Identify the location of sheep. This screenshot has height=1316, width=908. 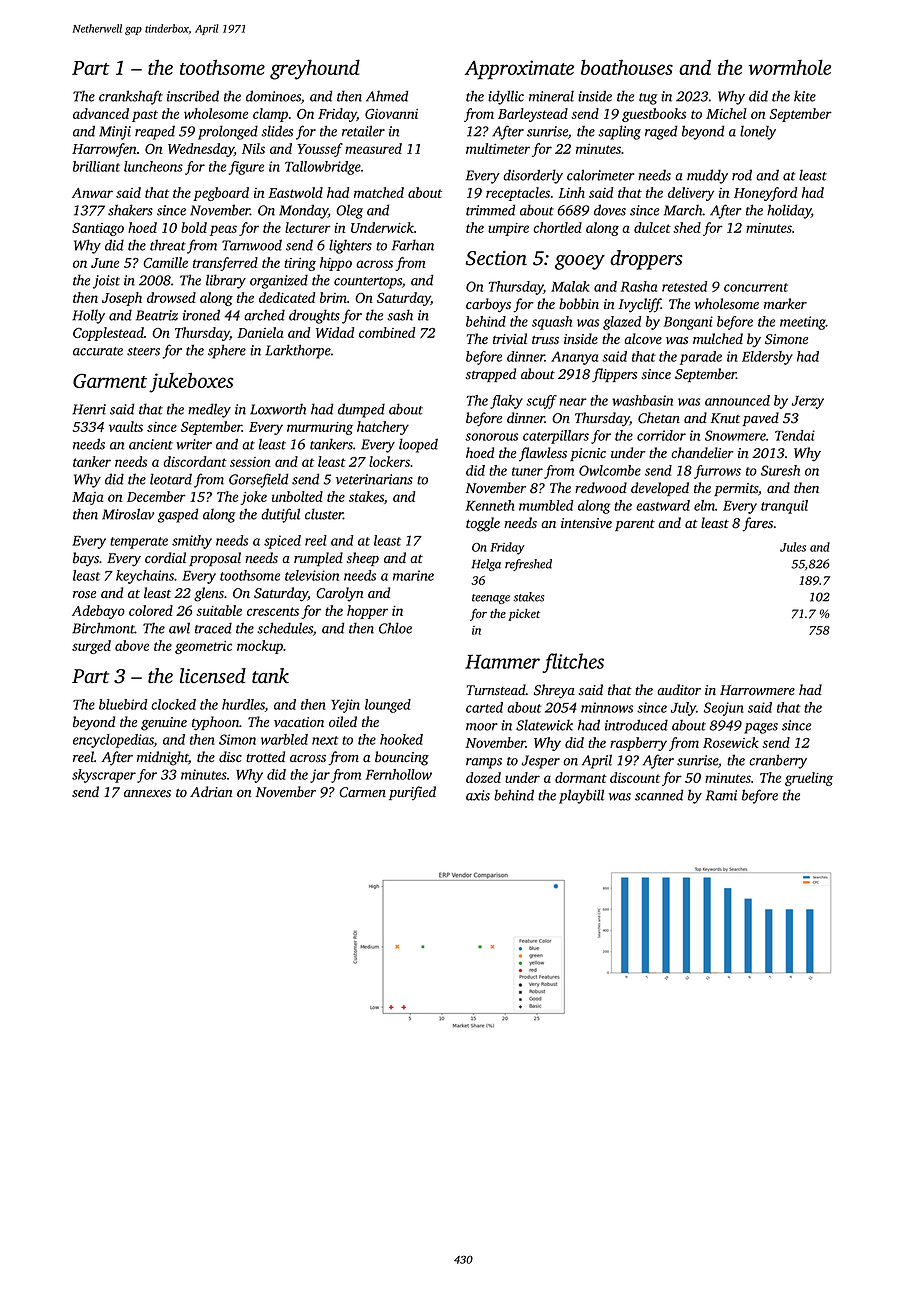
(362, 559).
